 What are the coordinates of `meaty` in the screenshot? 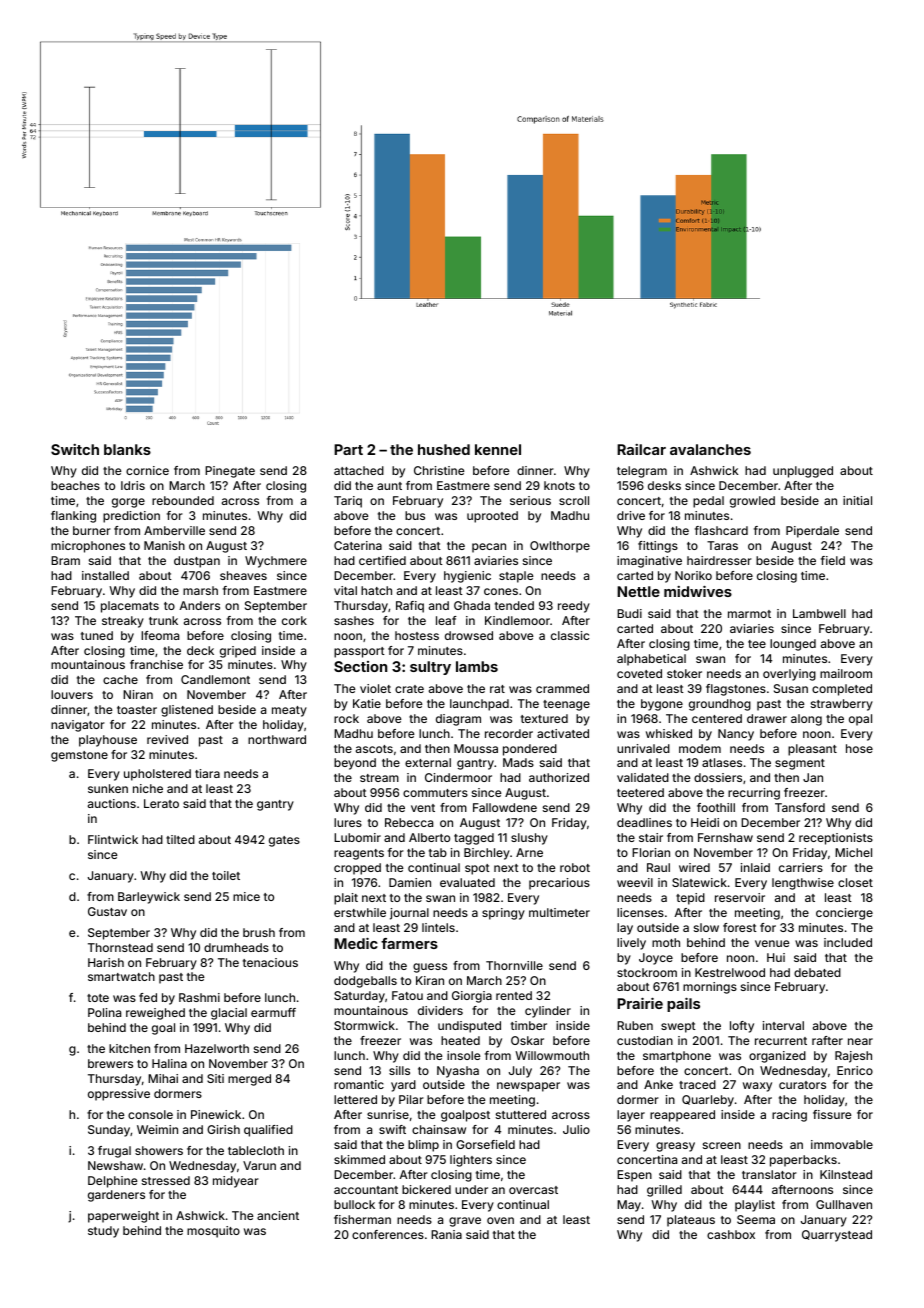 It's located at (289, 711).
